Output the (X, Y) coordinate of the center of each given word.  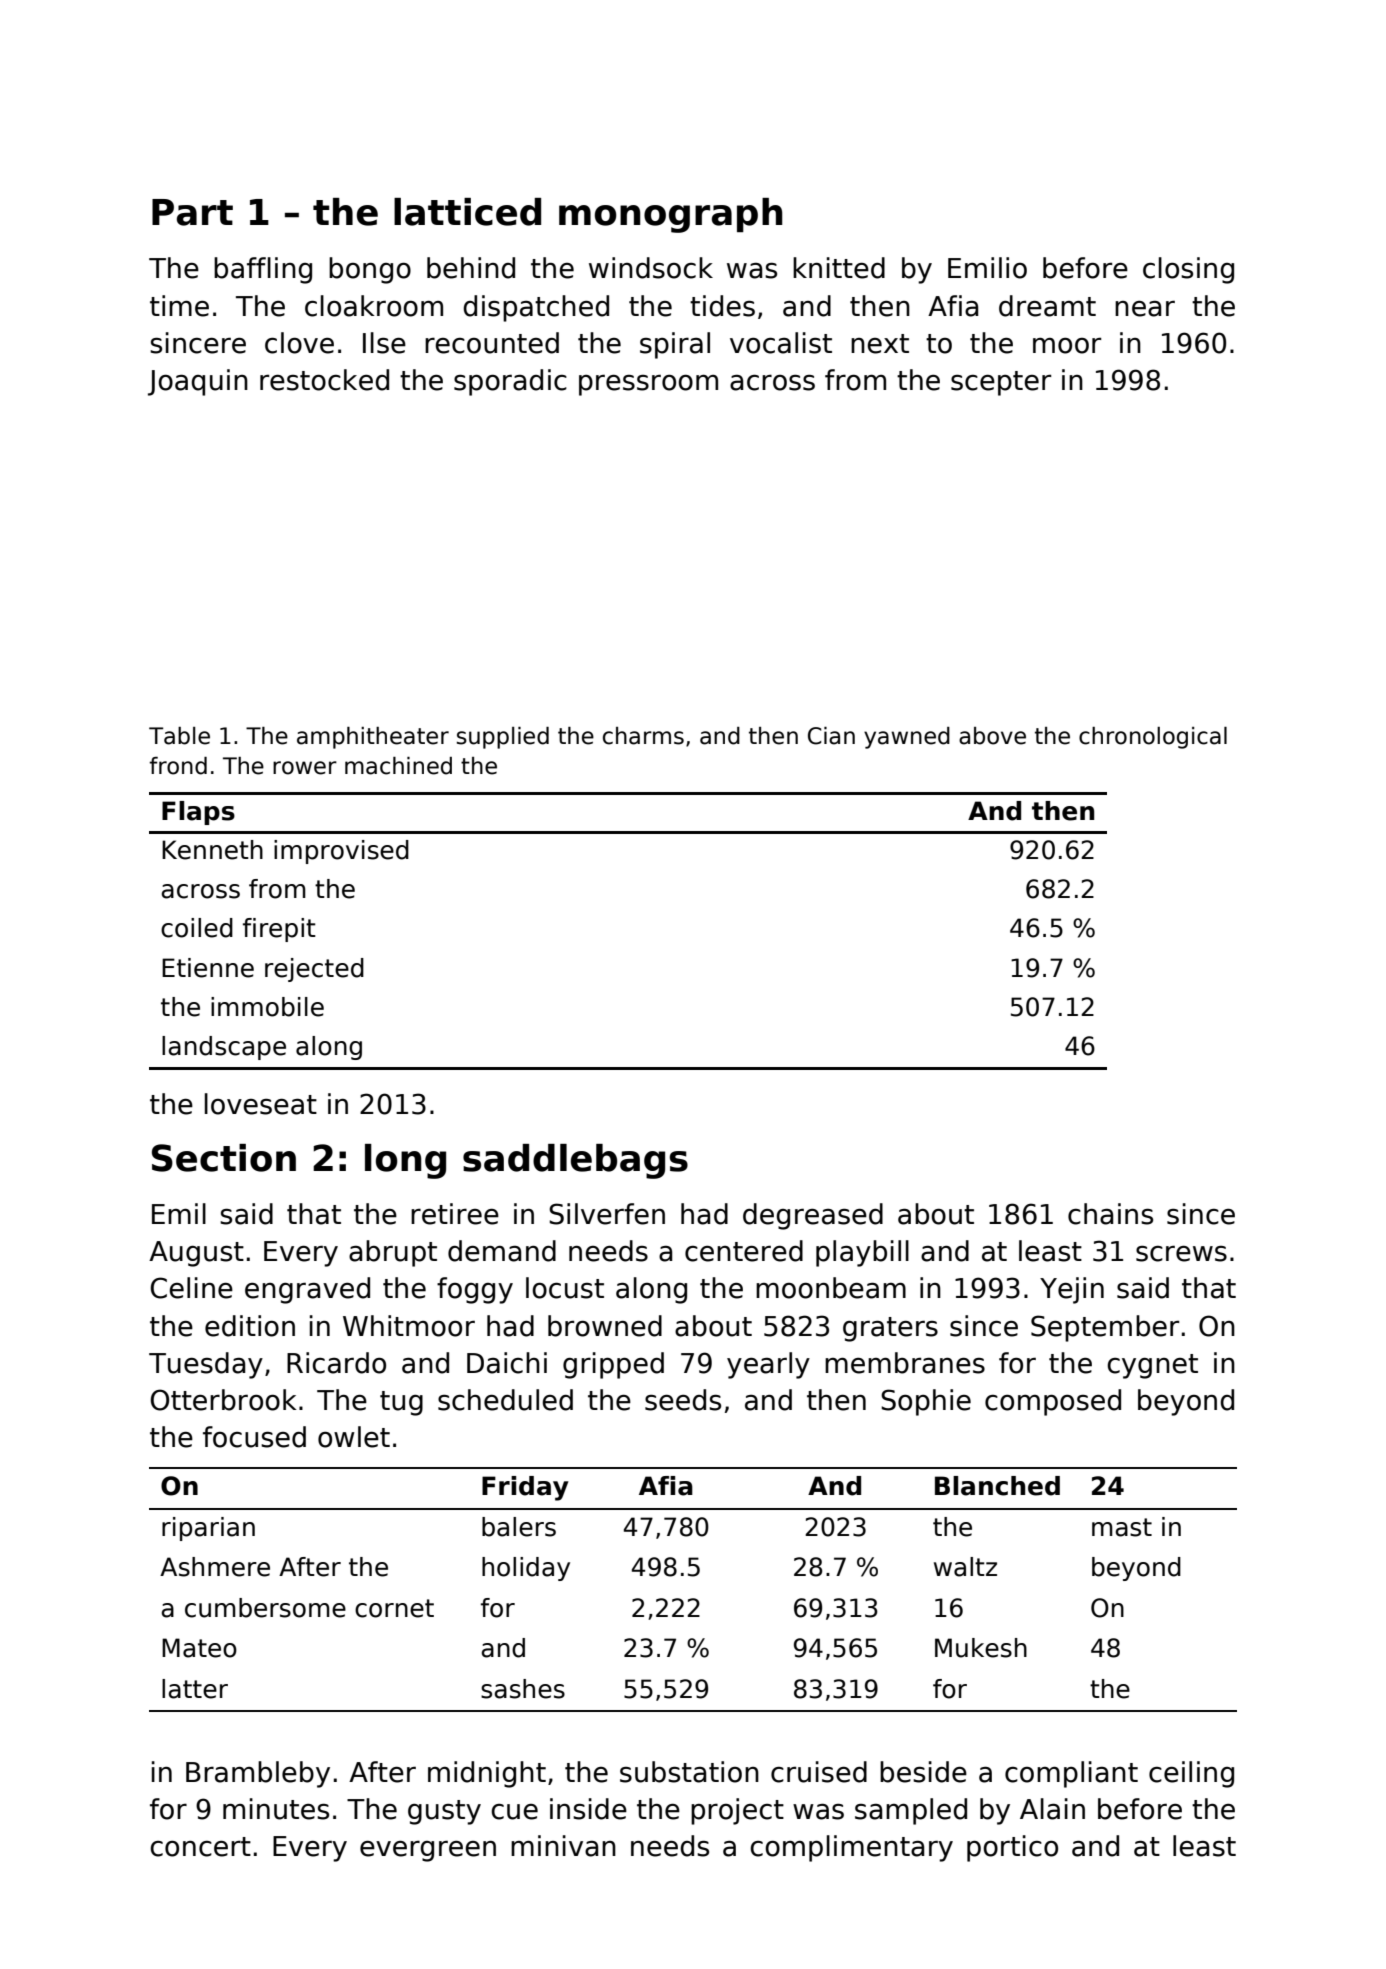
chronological (1153, 738)
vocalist (781, 343)
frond (178, 766)
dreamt (1047, 306)
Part (192, 212)
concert (200, 1847)
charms (643, 736)
